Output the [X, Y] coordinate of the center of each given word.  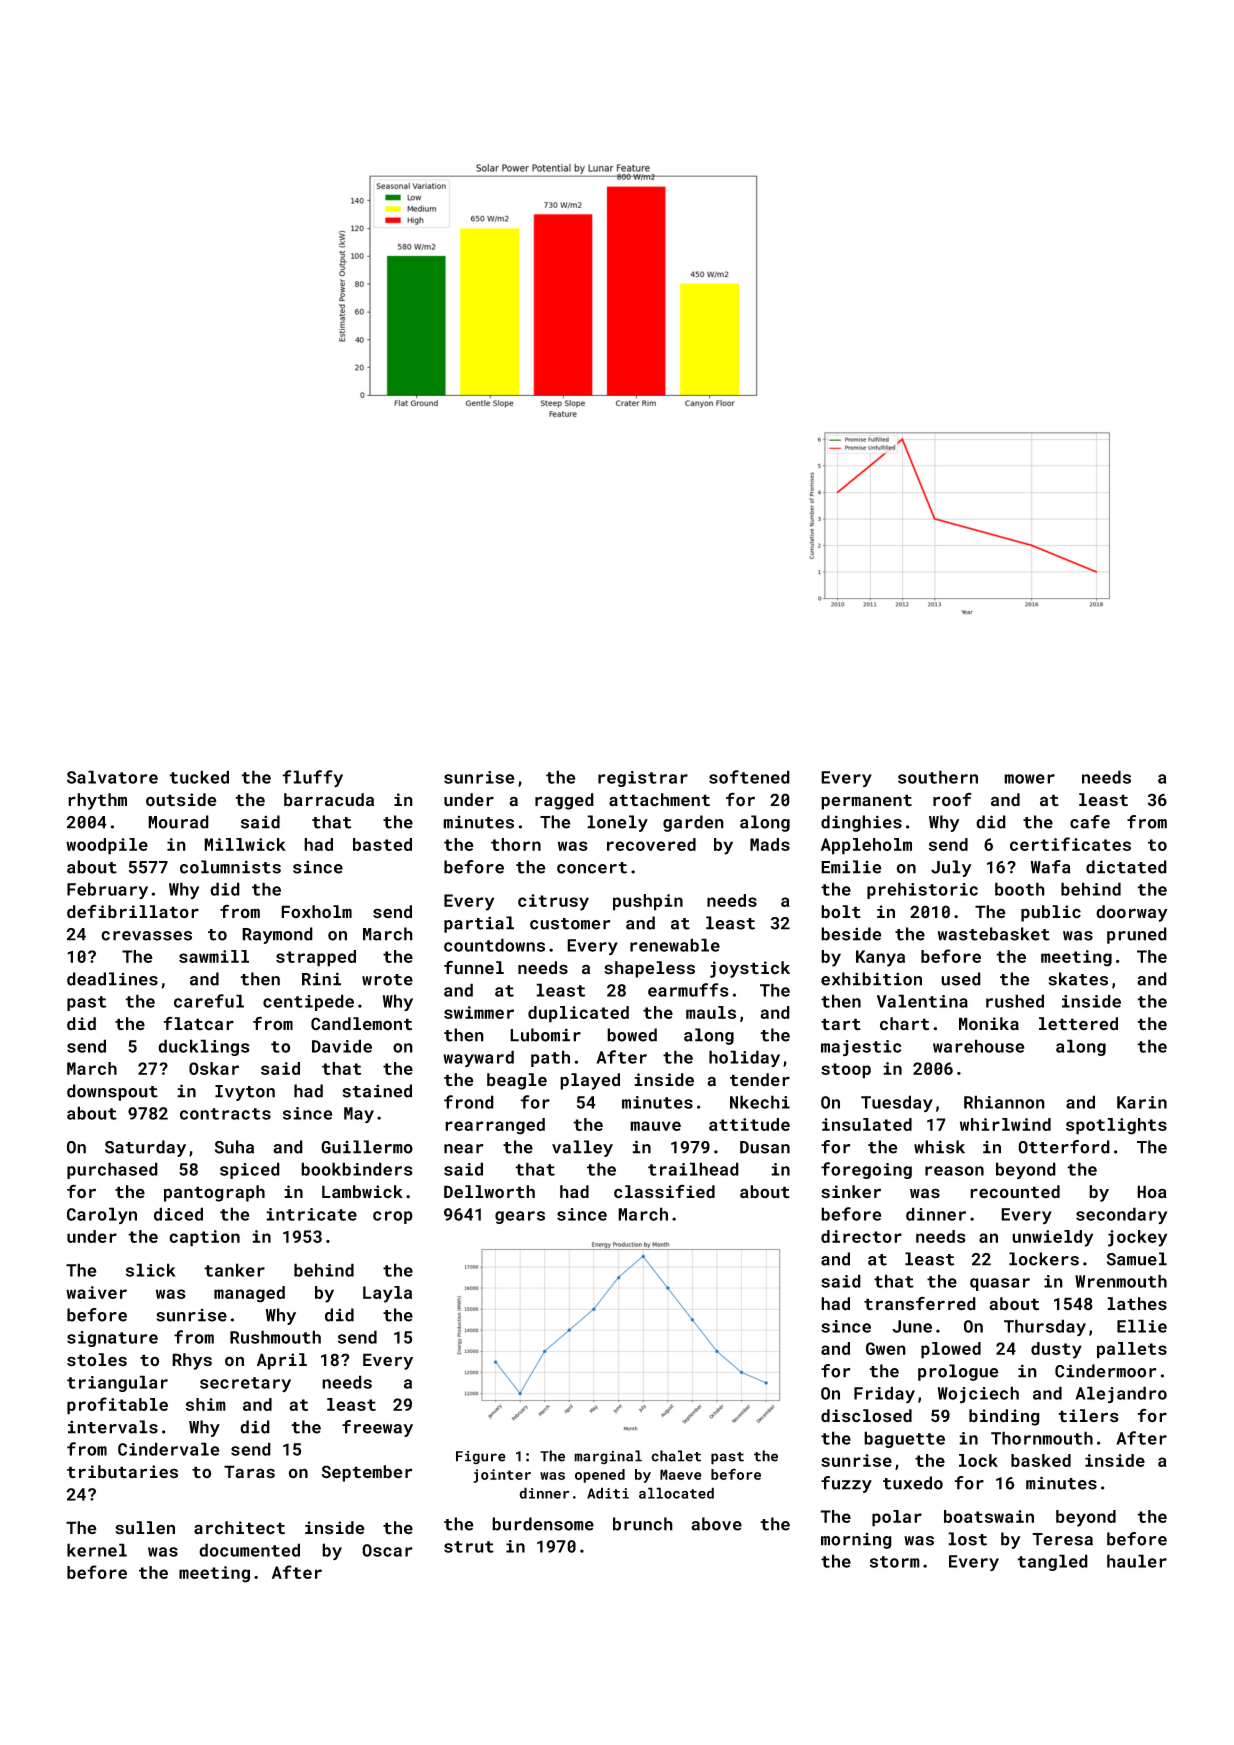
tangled [1052, 1562]
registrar [643, 779]
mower [1029, 779]
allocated [676, 1493]
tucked [199, 777]
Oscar [387, 1550]
